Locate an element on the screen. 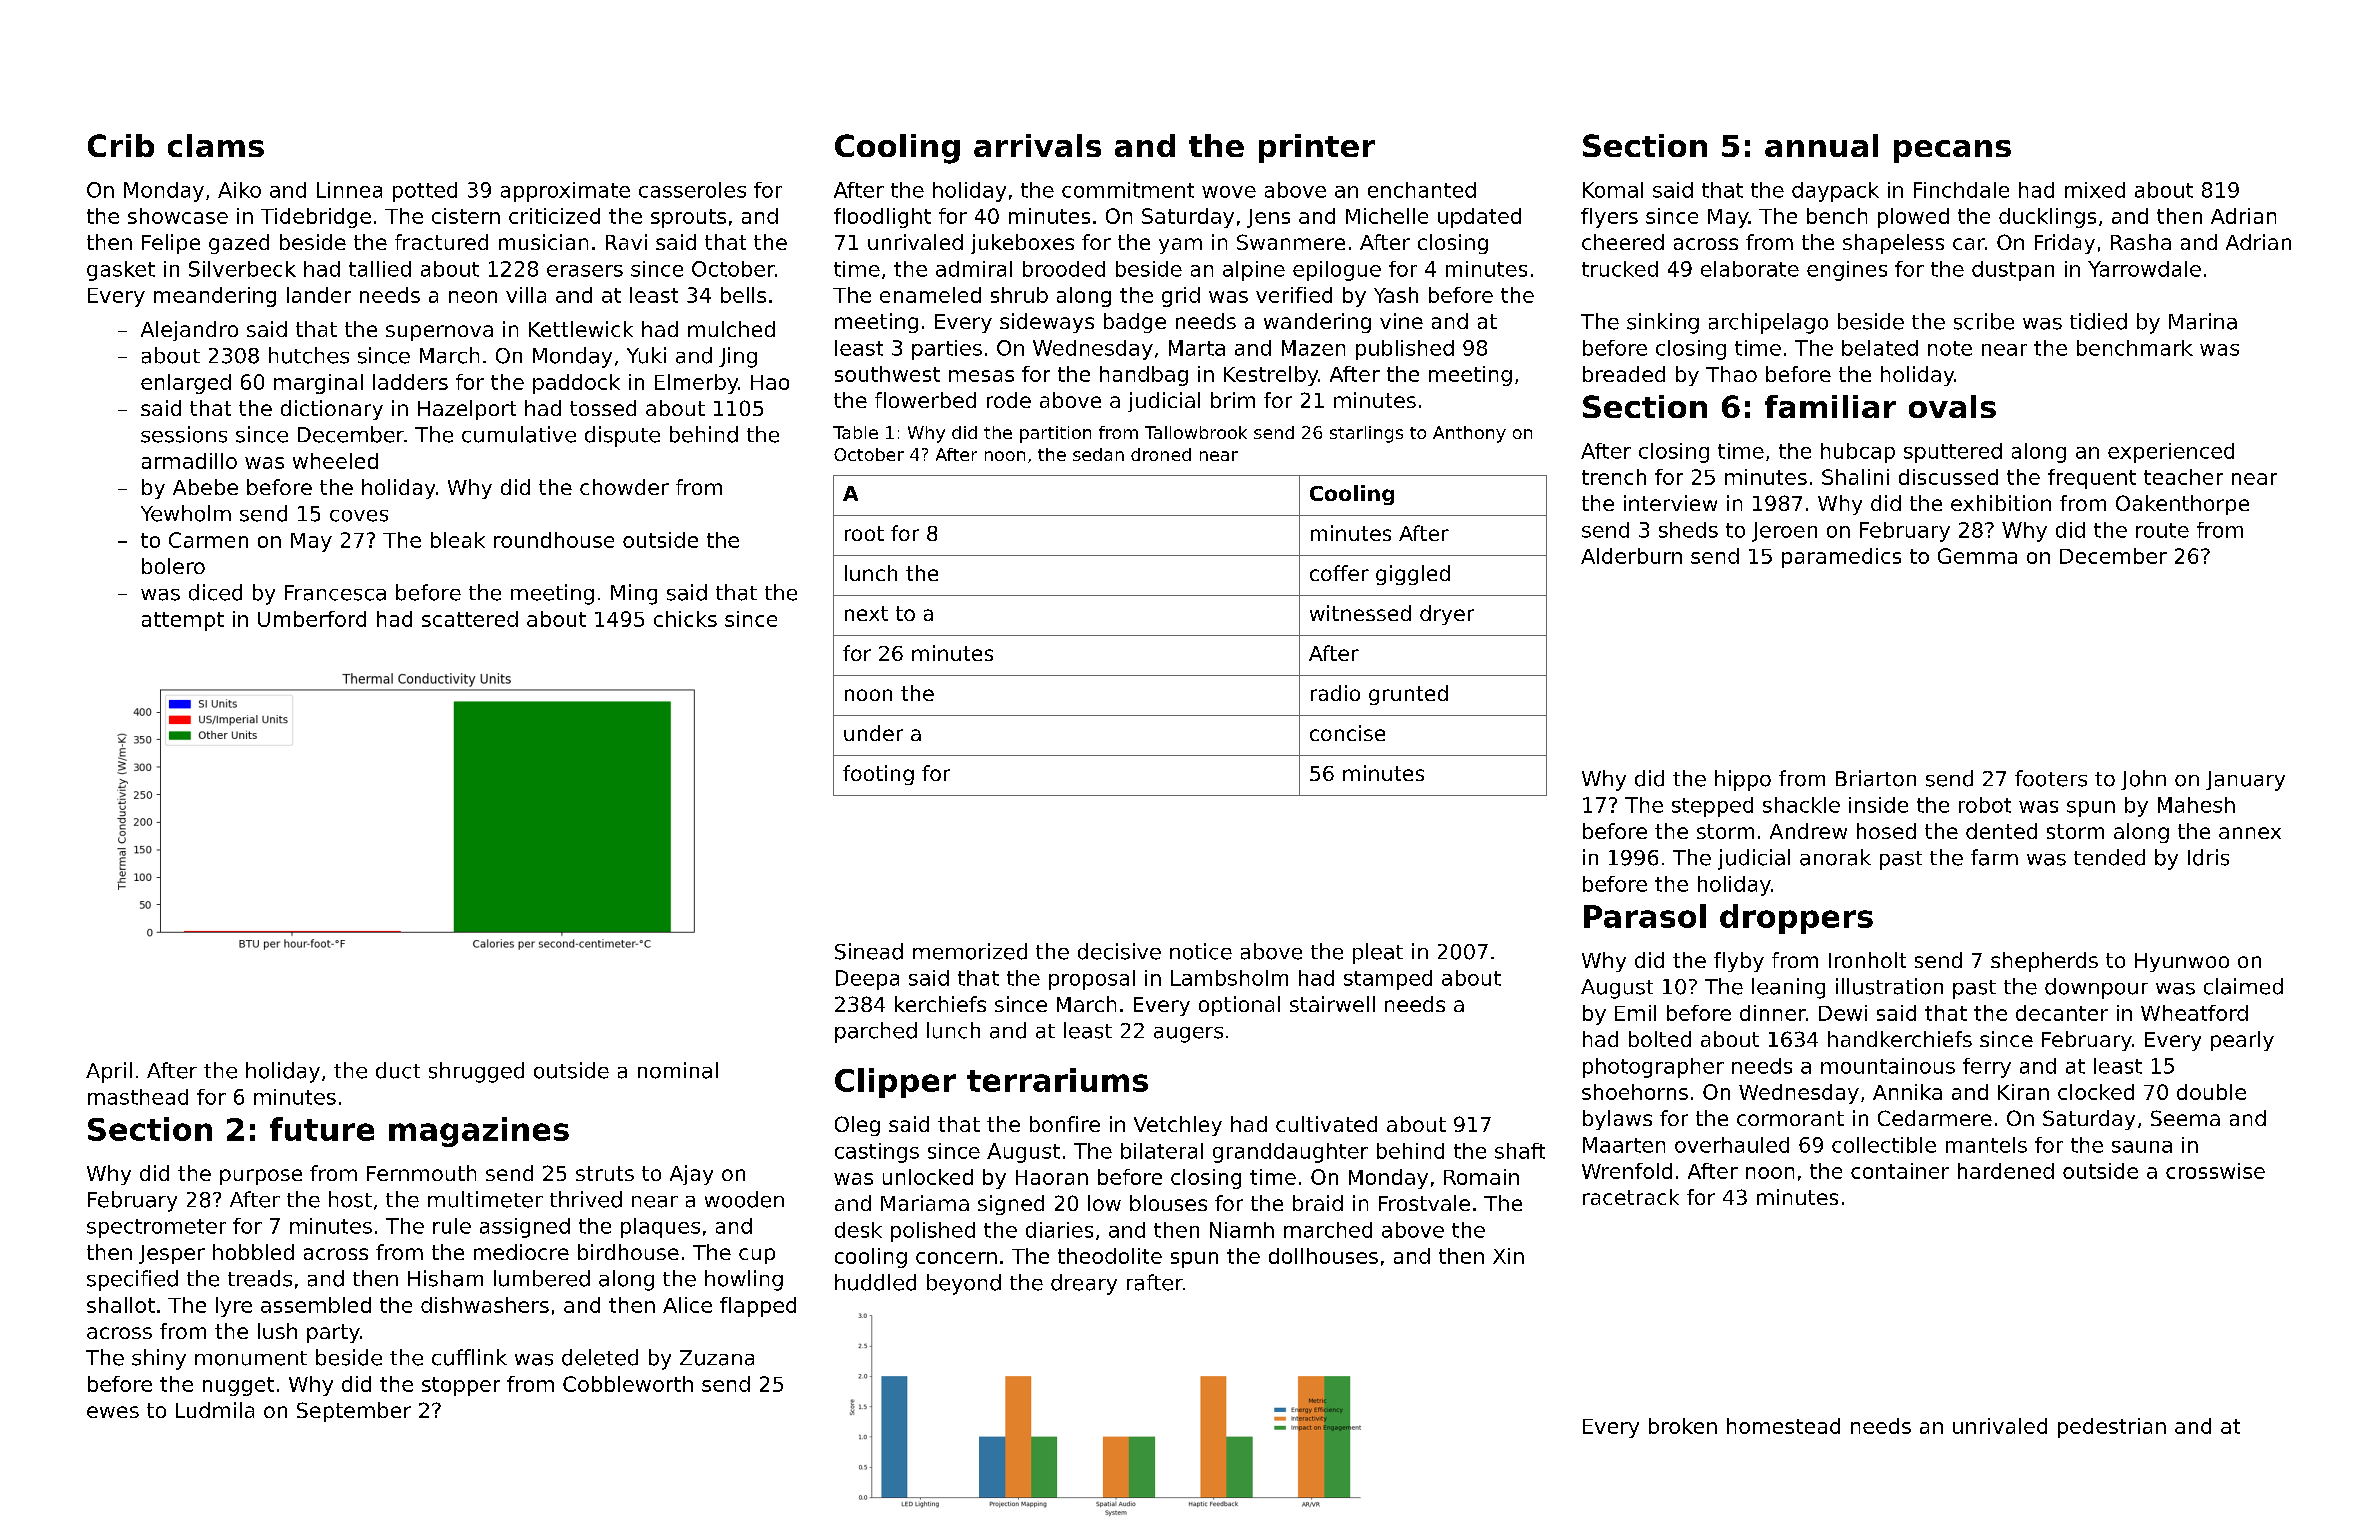  Alejandro is located at coordinates (189, 331).
